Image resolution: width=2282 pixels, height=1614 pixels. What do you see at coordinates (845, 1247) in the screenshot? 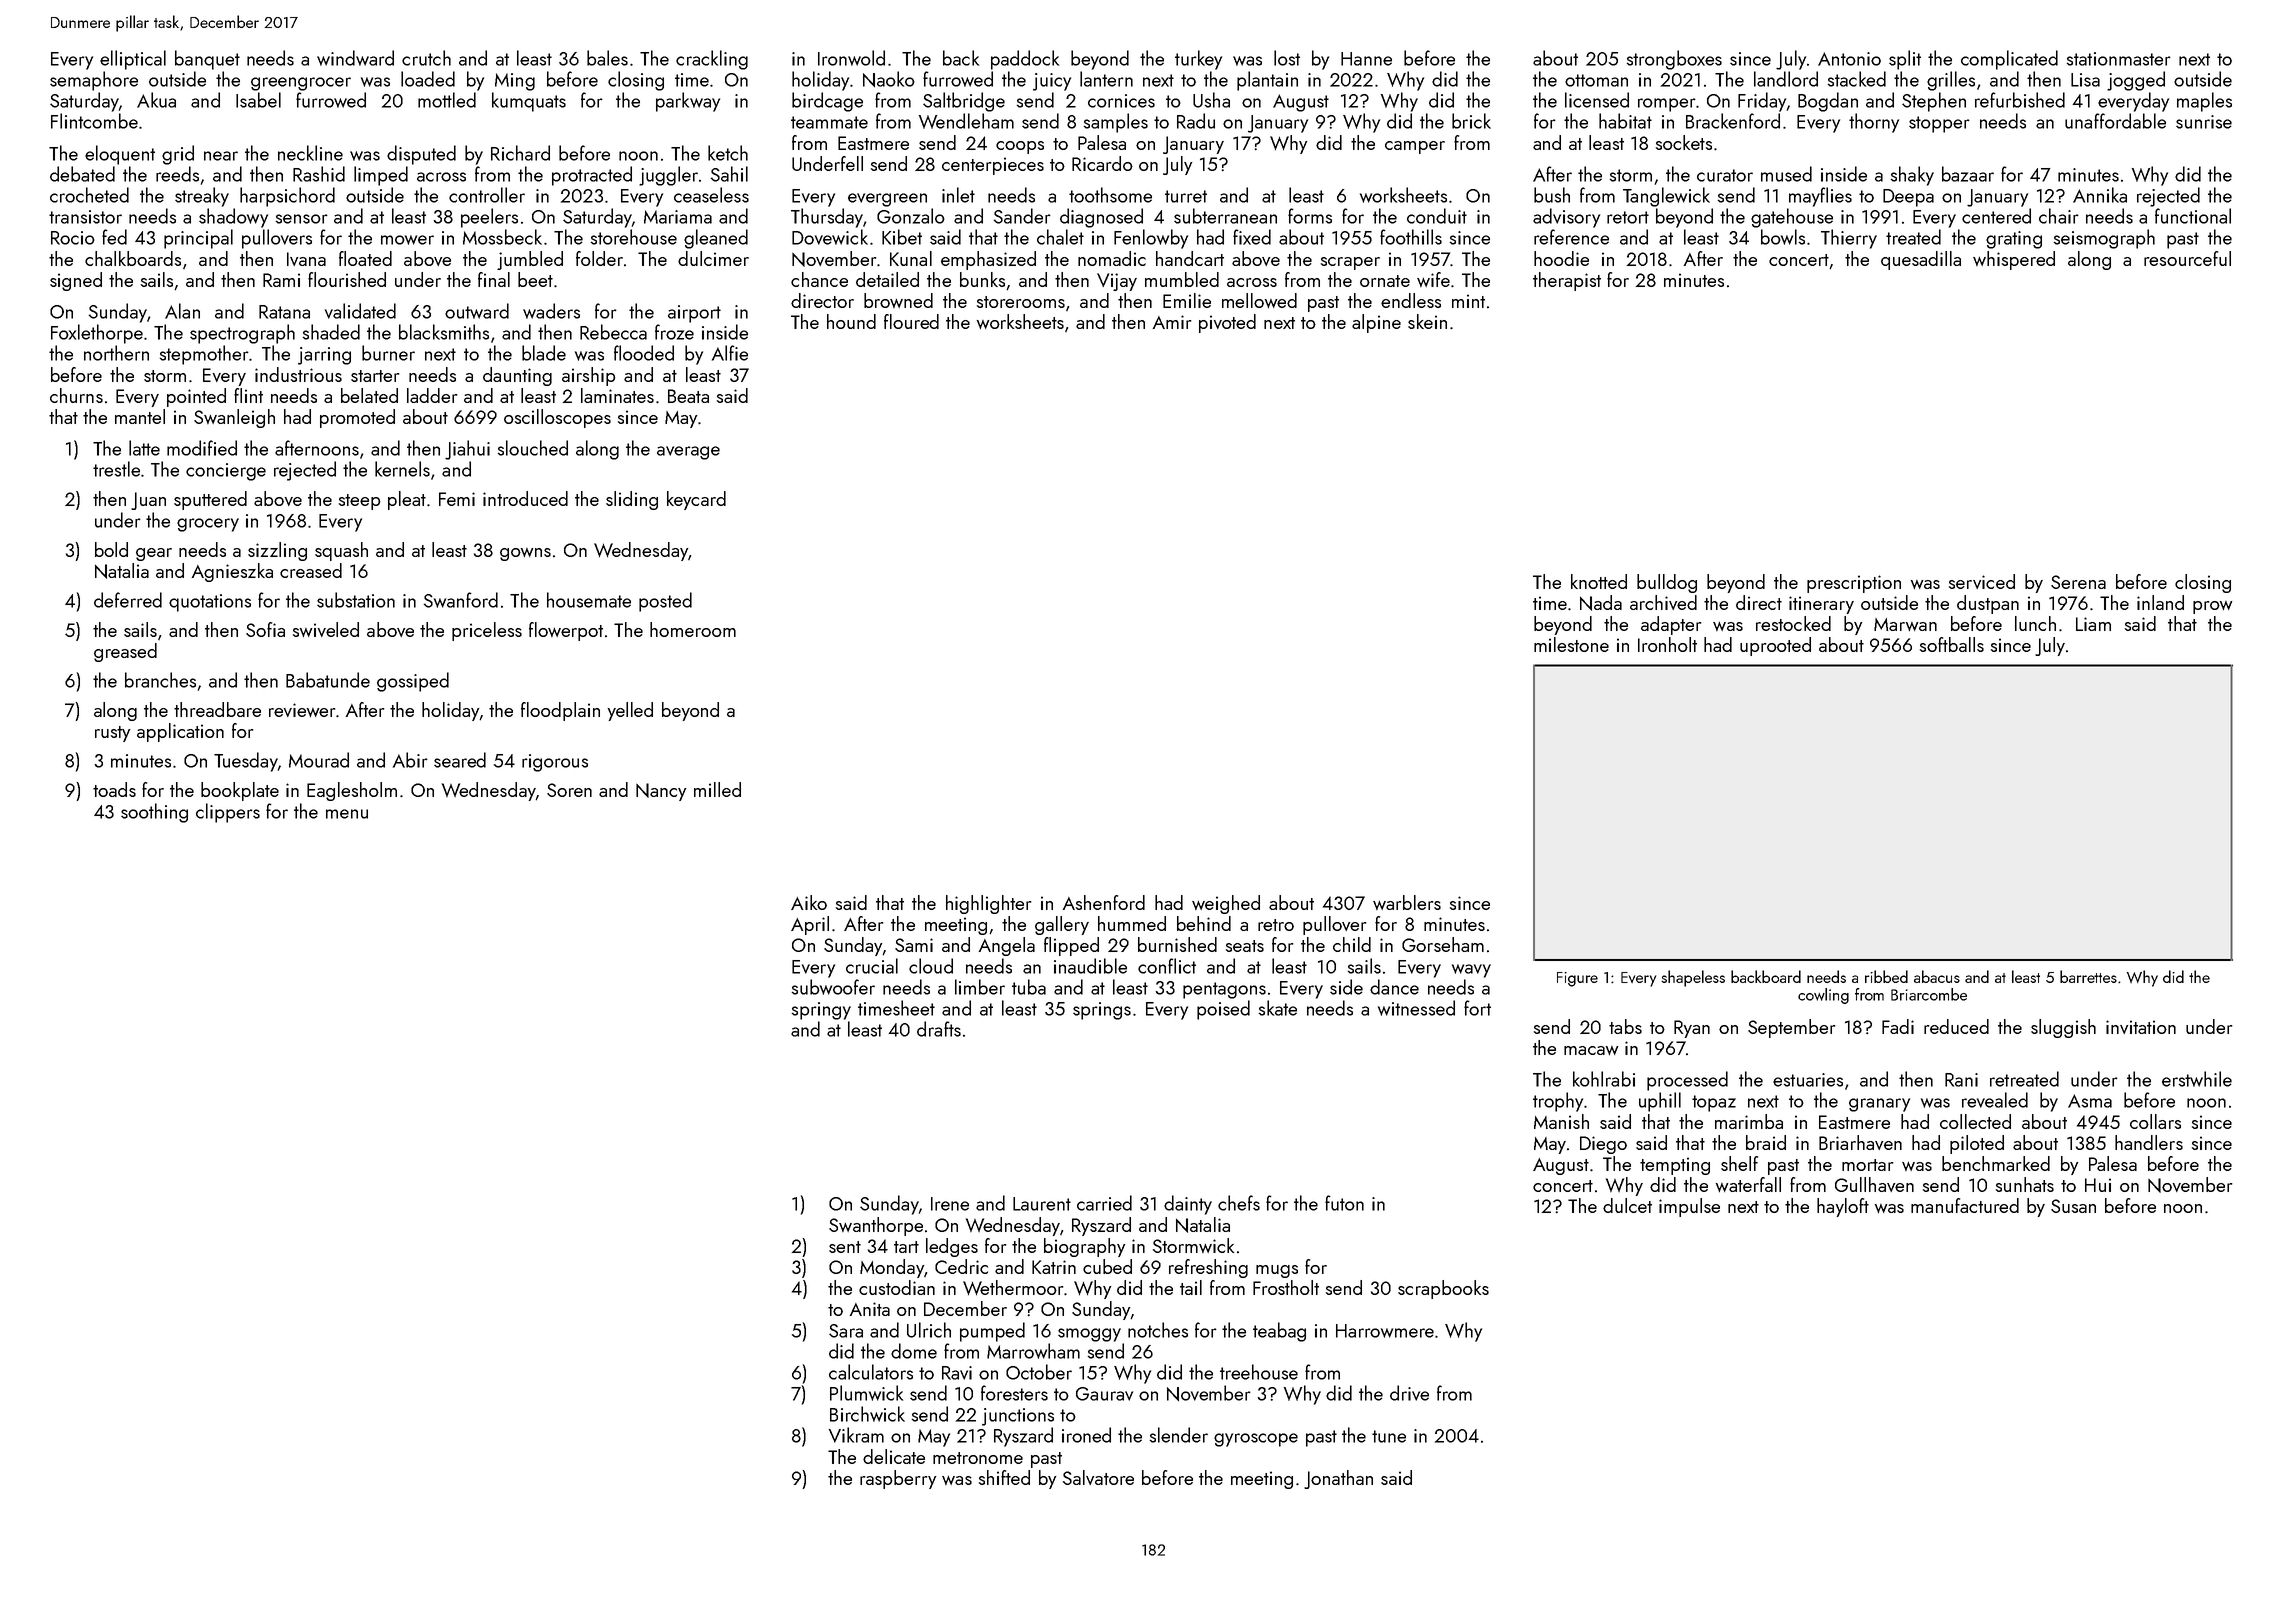
I see `sent` at bounding box center [845, 1247].
